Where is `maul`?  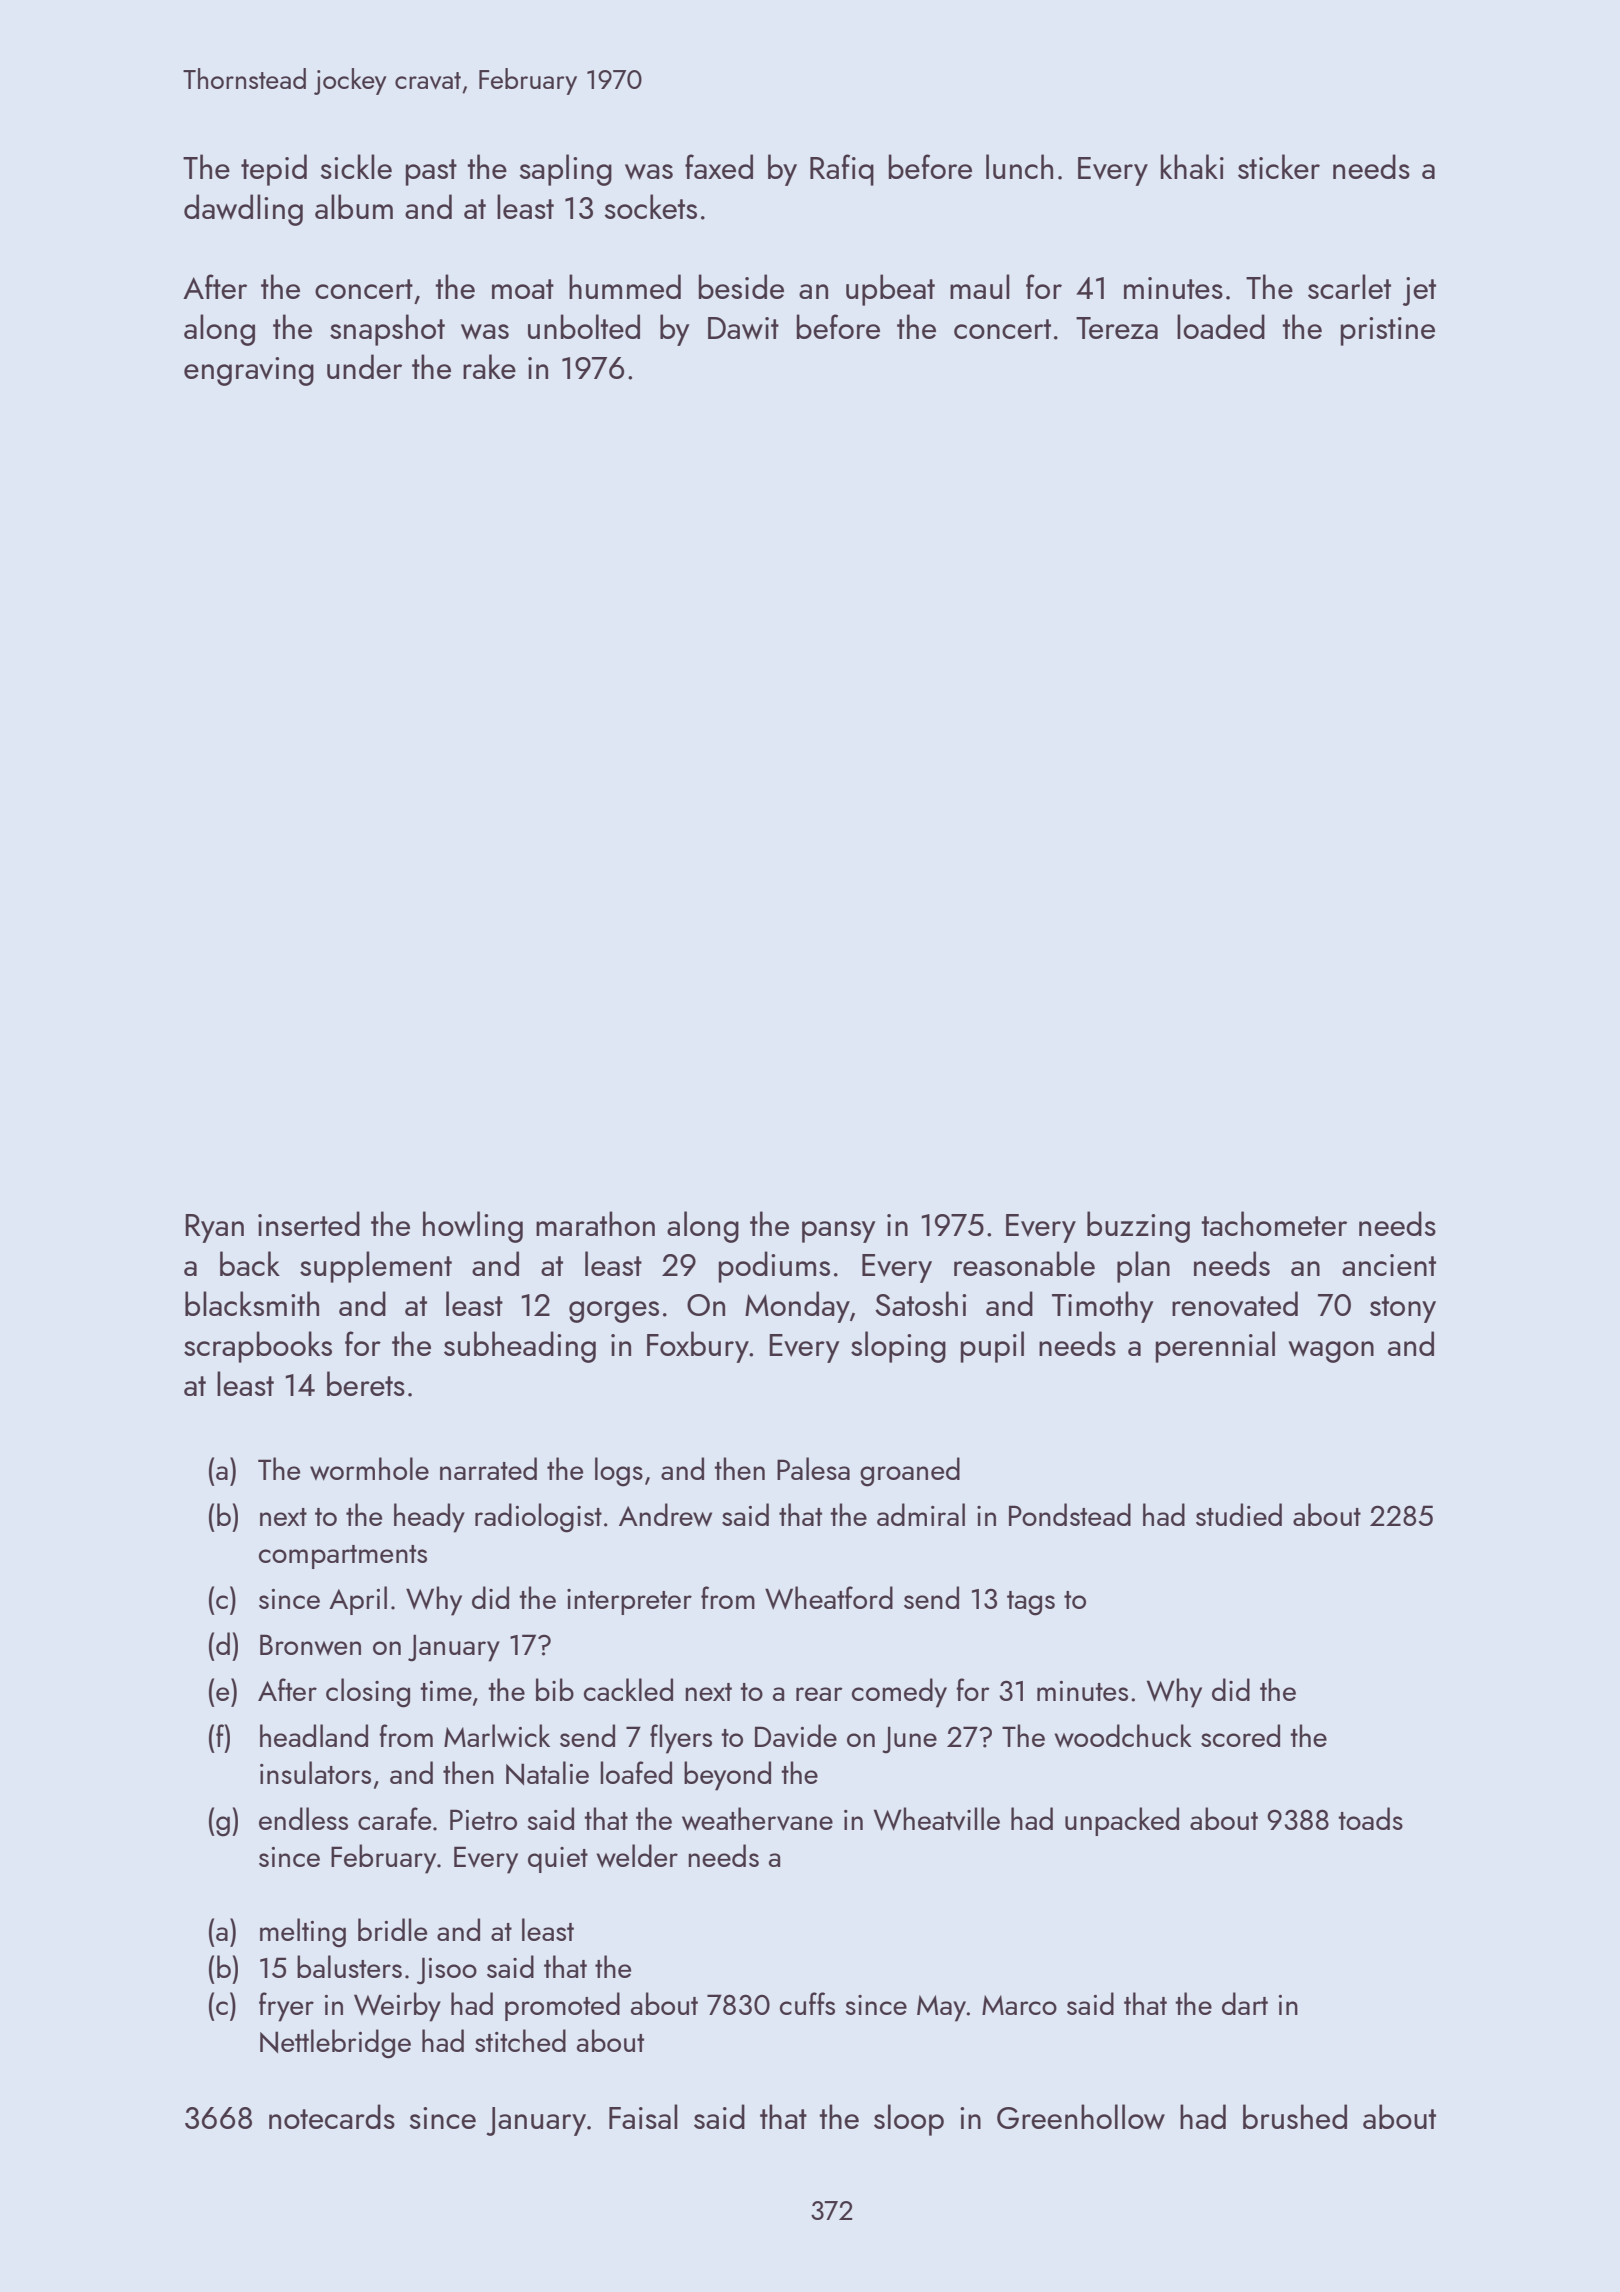
maul is located at coordinates (980, 286).
